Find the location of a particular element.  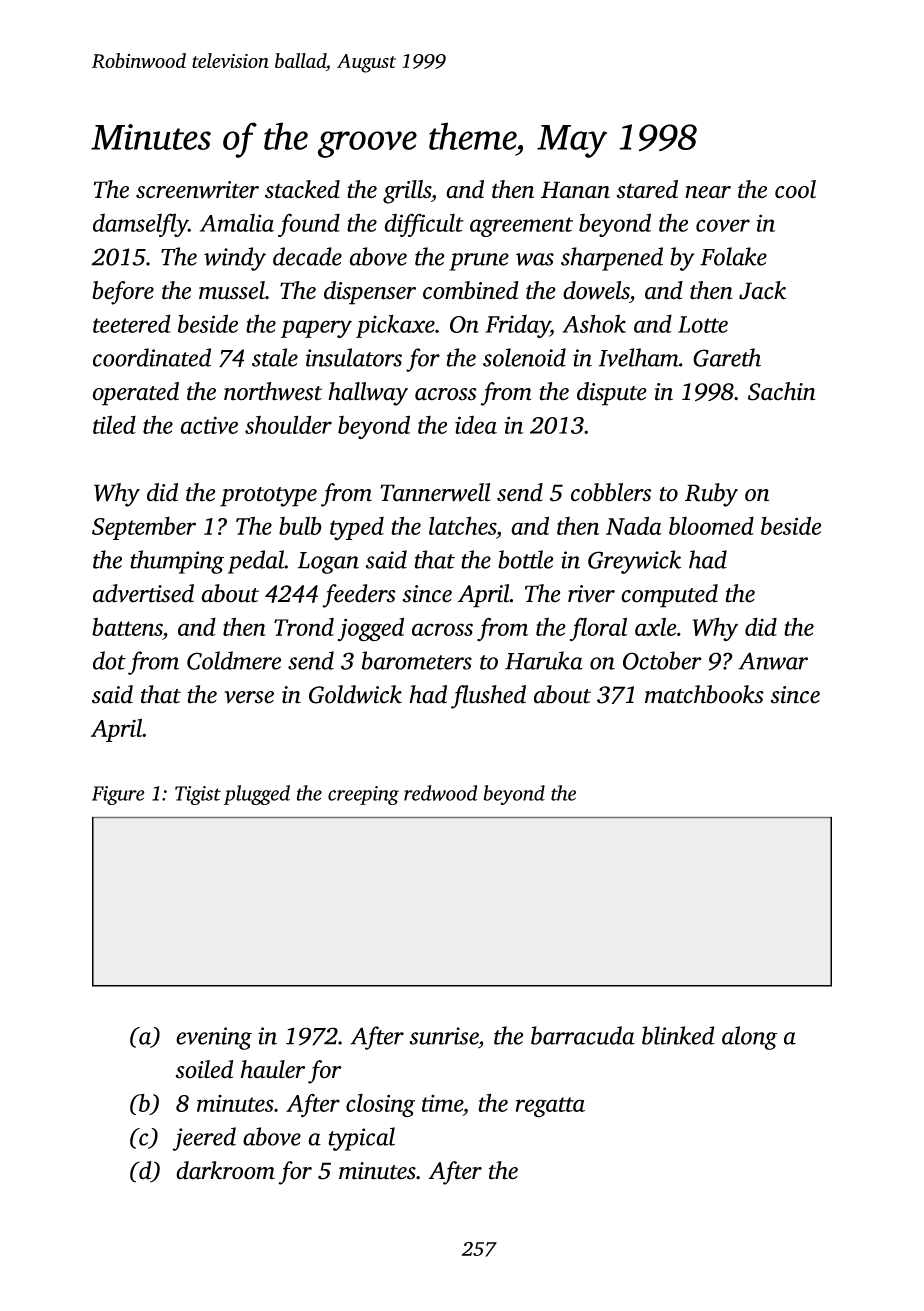

along is located at coordinates (750, 1038).
